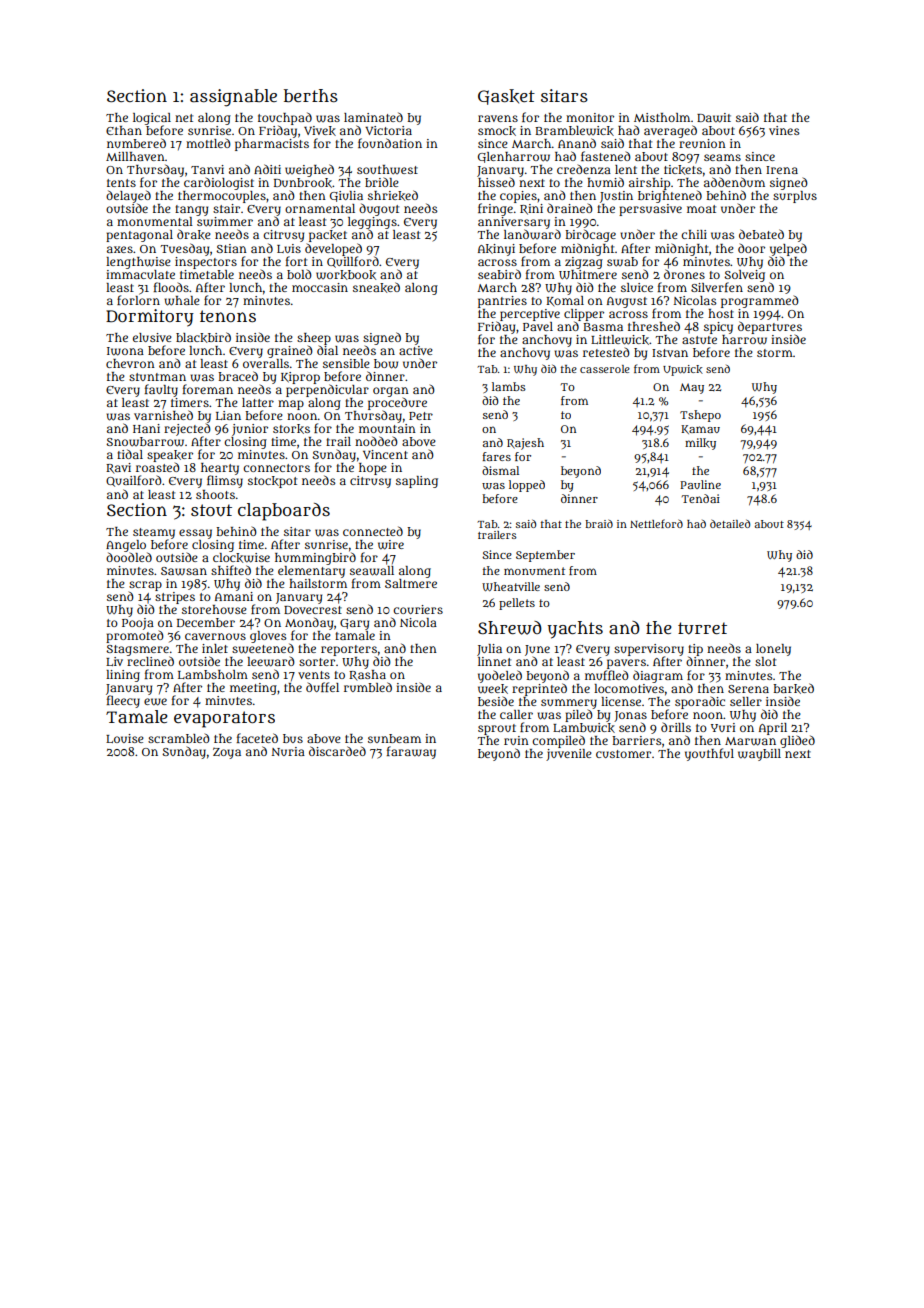 The height and width of the screenshot is (1308, 924). Describe the element at coordinates (288, 751) in the screenshot. I see `Nuria` at that location.
